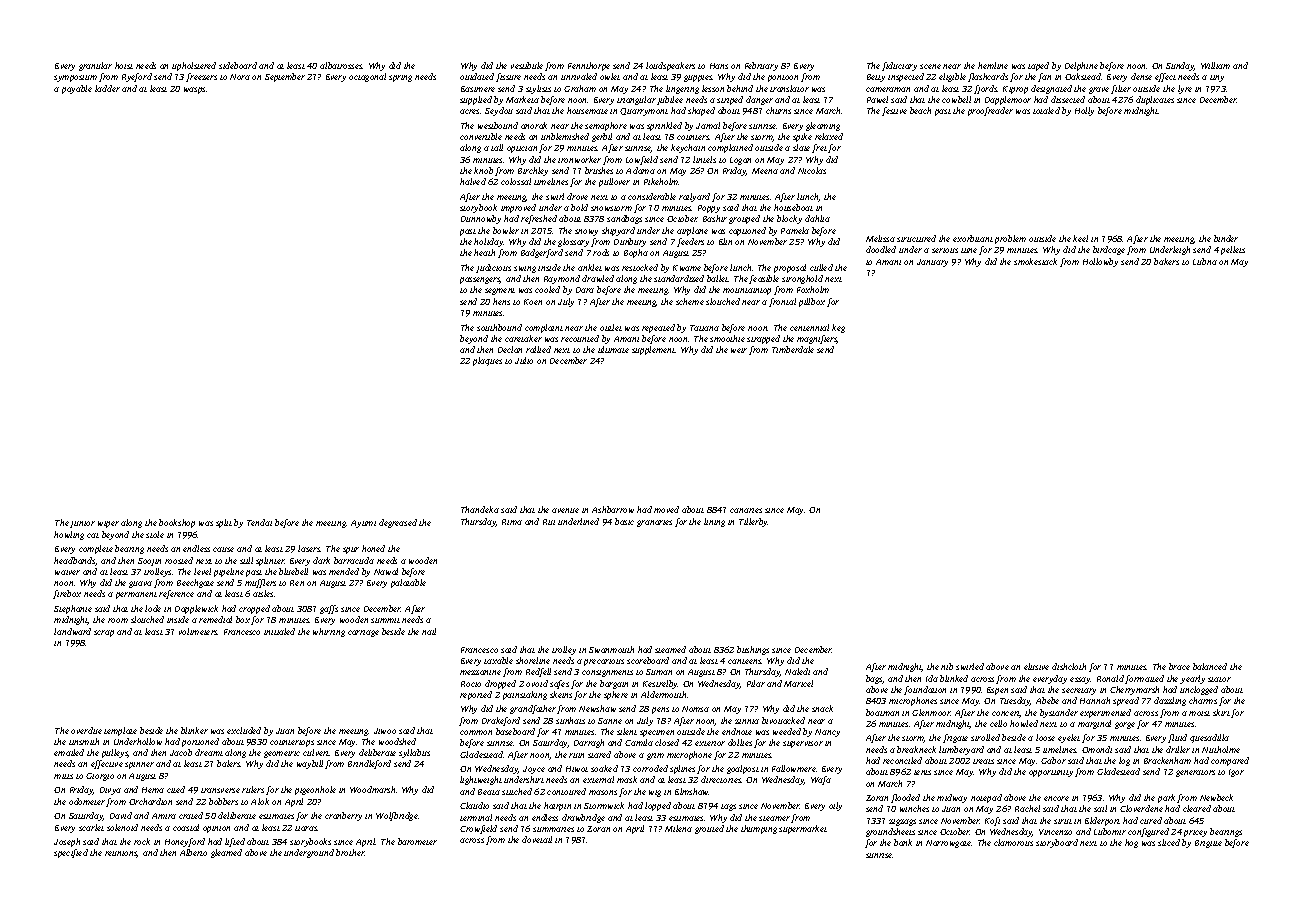 The width and height of the image is (1308, 924). I want to click on plaques, so click(487, 361).
